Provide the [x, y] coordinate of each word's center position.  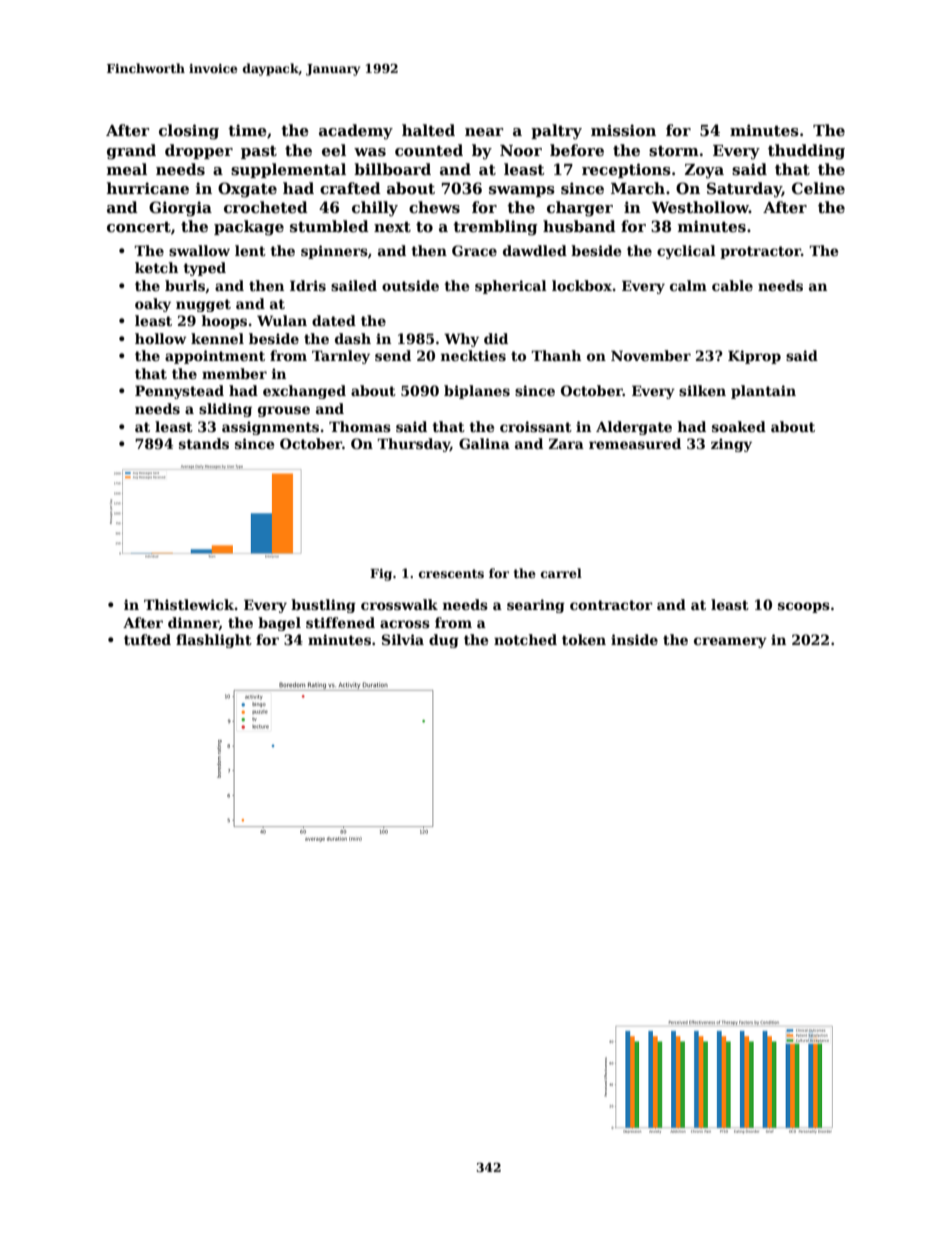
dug [444, 641]
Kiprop [754, 357]
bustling [323, 606]
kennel [217, 338]
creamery [730, 642]
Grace [474, 250]
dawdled [535, 250]
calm [688, 285]
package [249, 228]
